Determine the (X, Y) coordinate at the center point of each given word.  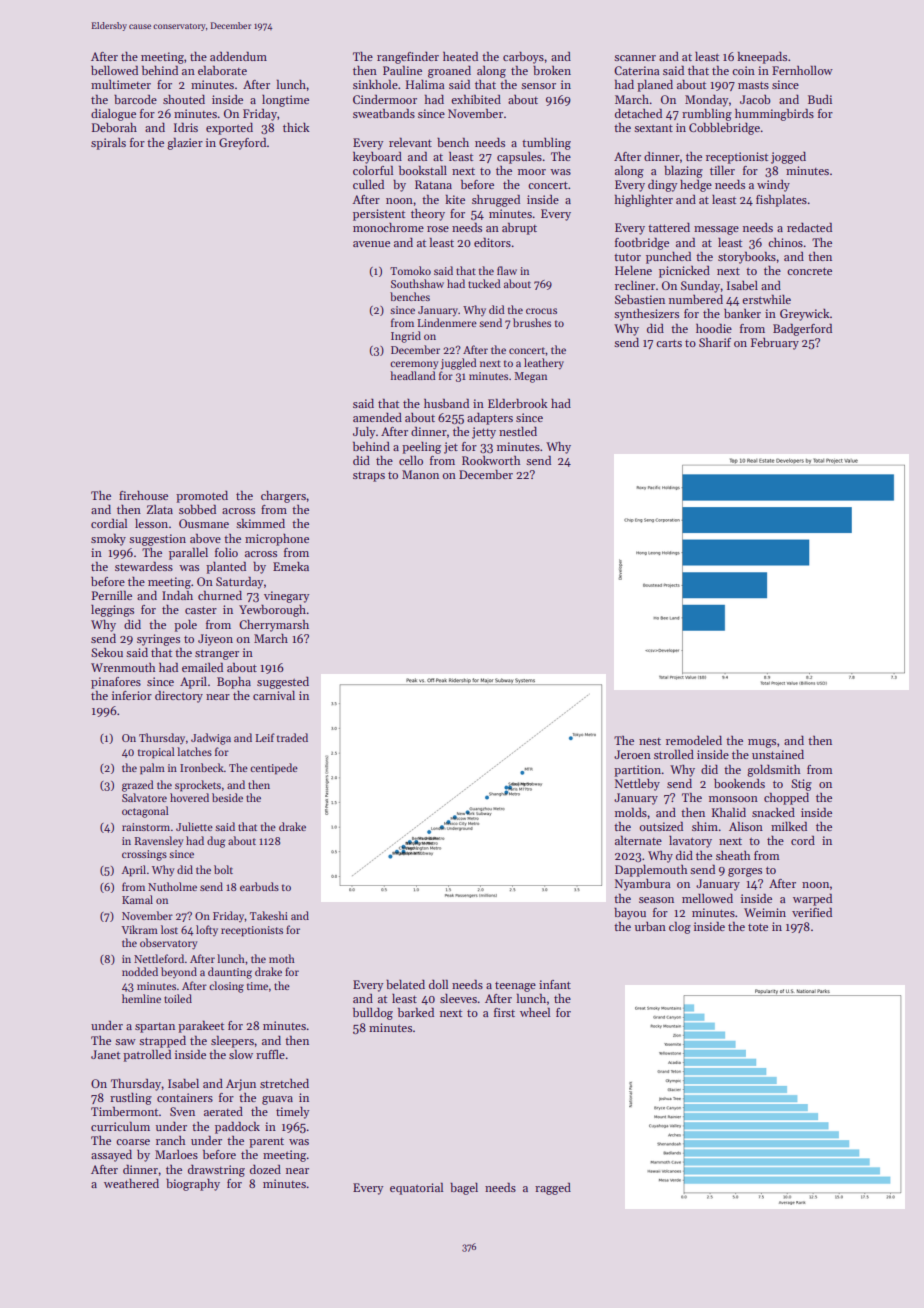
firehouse (143, 495)
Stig (801, 785)
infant (555, 984)
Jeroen (632, 754)
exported (229, 129)
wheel (535, 1012)
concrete (809, 271)
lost (169, 929)
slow (241, 1054)
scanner (635, 58)
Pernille (112, 595)
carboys (523, 58)
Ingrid (406, 337)
